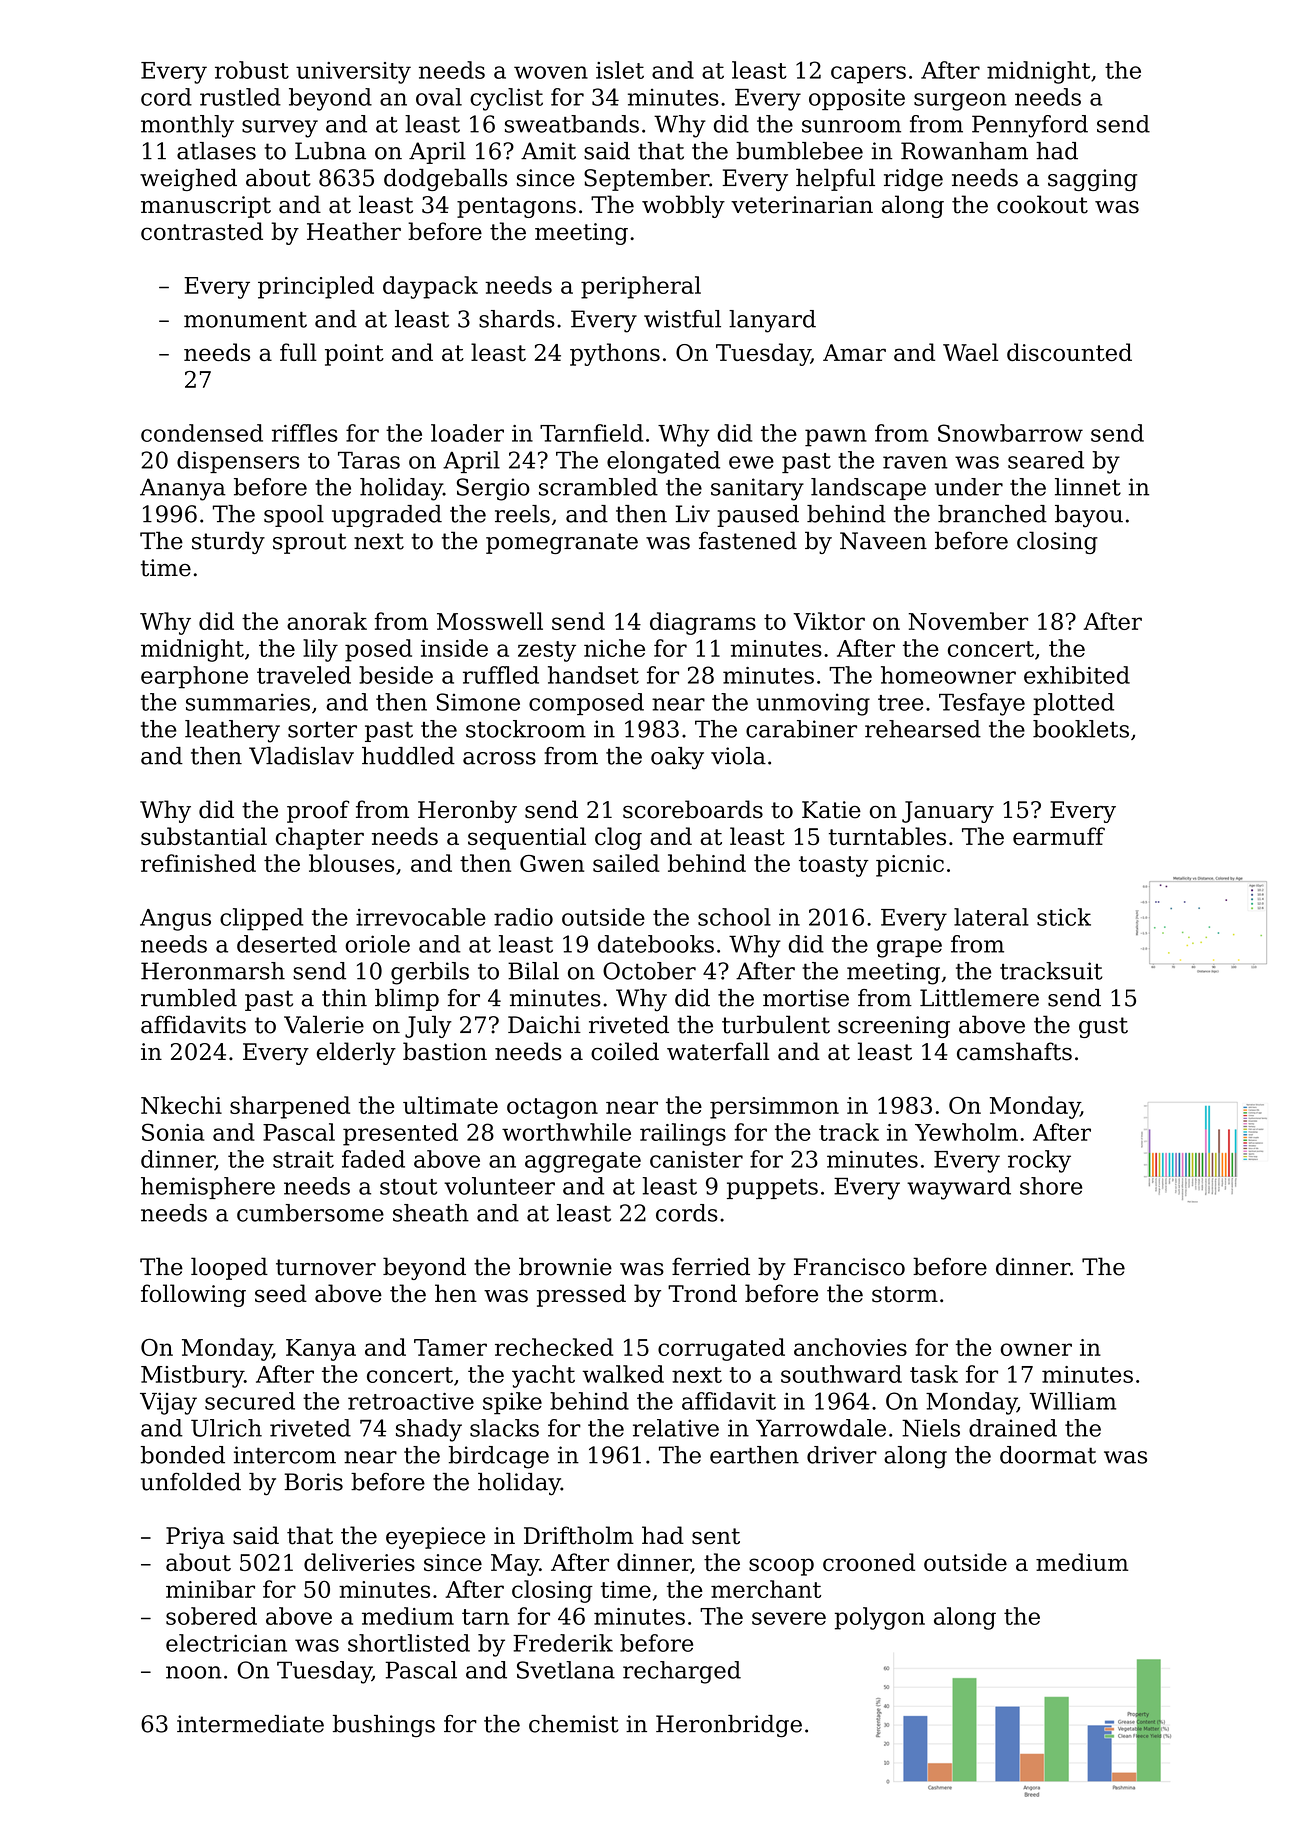 The height and width of the screenshot is (1827, 1292). What do you see at coordinates (641, 287) in the screenshot?
I see `peripheral` at bounding box center [641, 287].
